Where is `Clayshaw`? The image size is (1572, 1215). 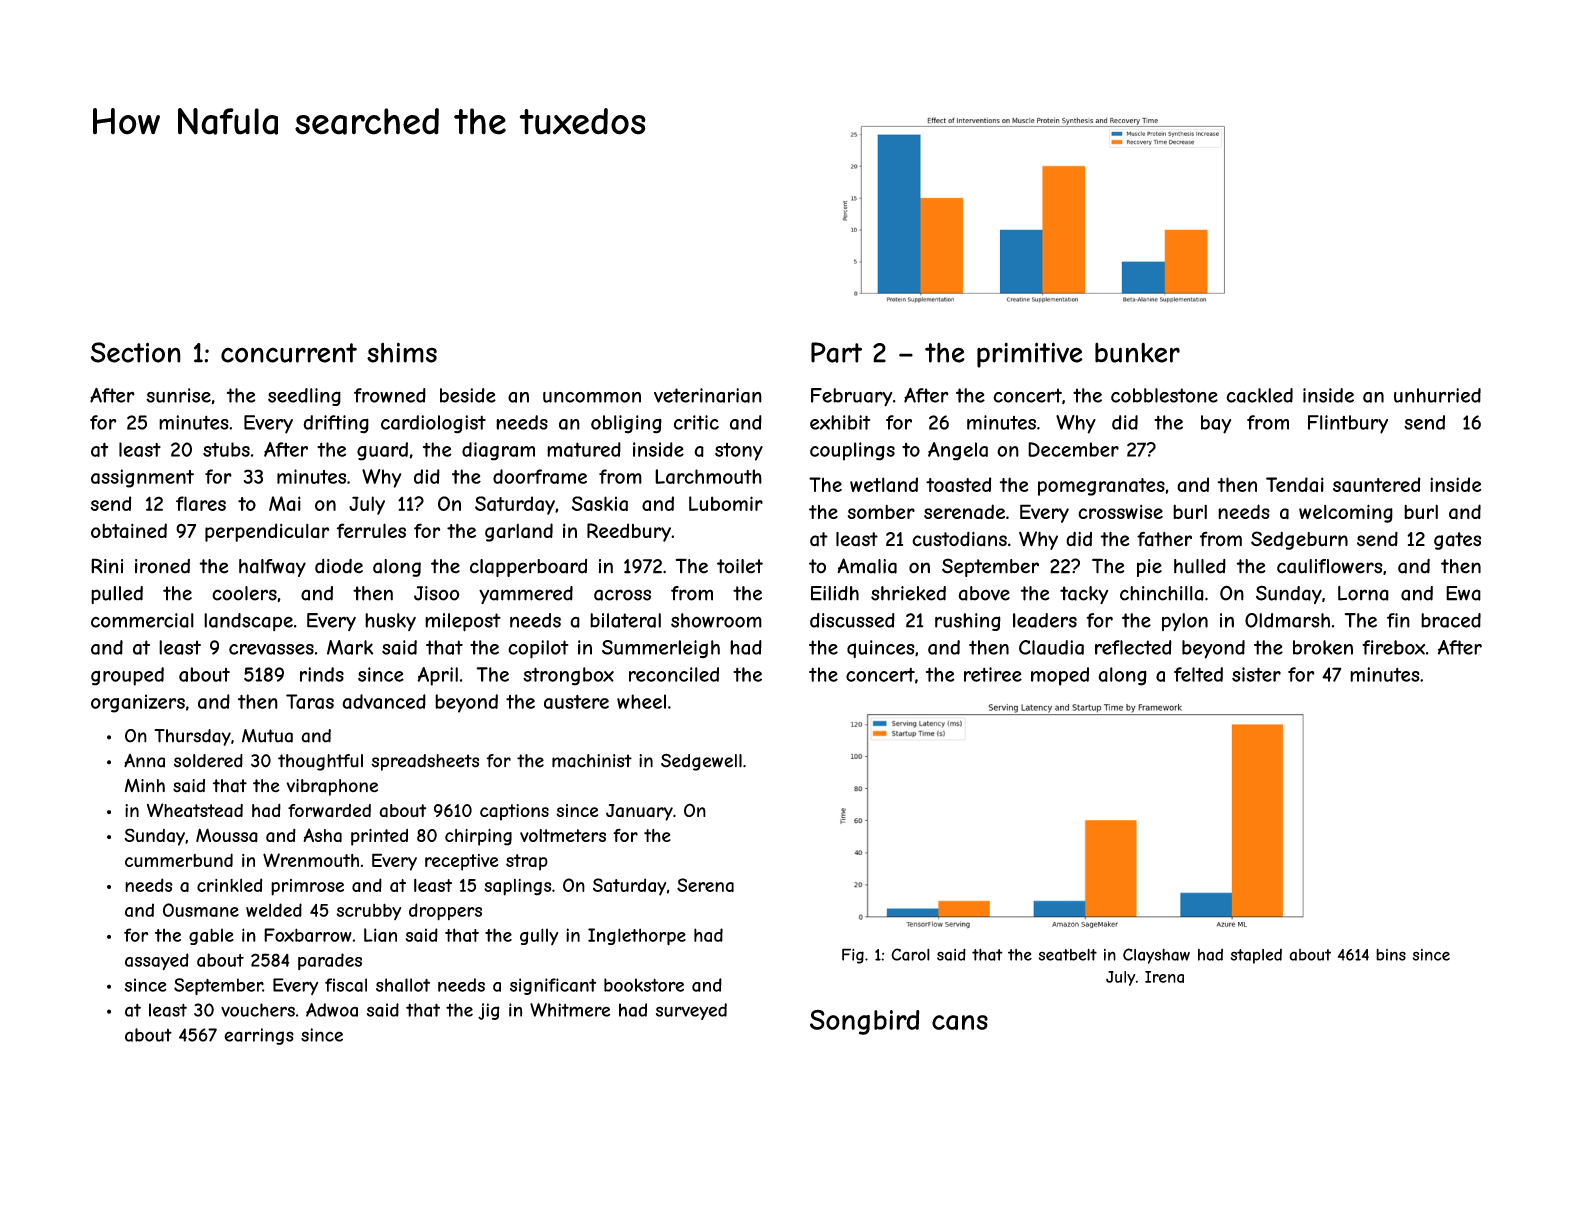 Clayshaw is located at coordinates (1156, 956).
